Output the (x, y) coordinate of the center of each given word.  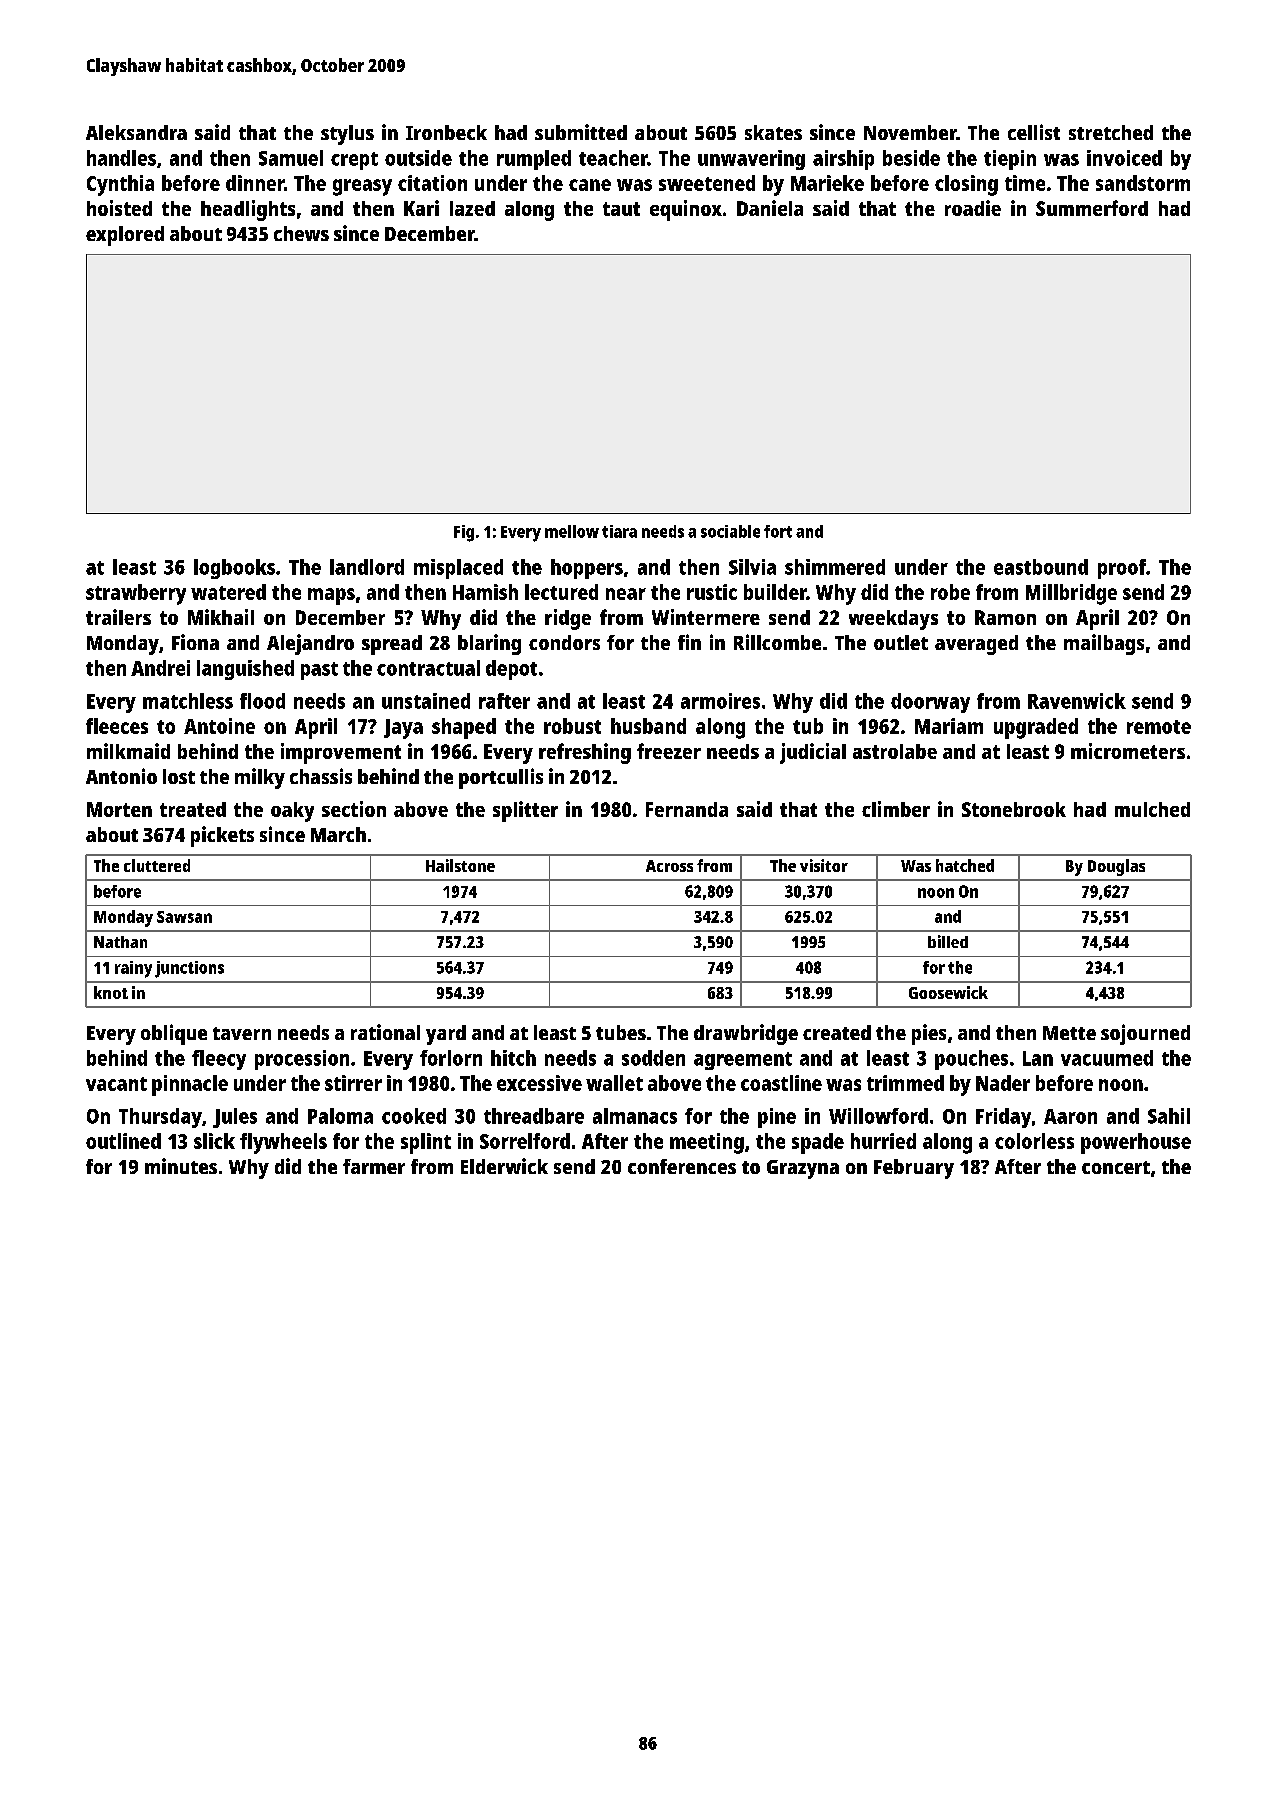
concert (1116, 1167)
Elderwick (504, 1166)
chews (301, 233)
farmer (374, 1166)
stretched (1111, 132)
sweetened (707, 183)
